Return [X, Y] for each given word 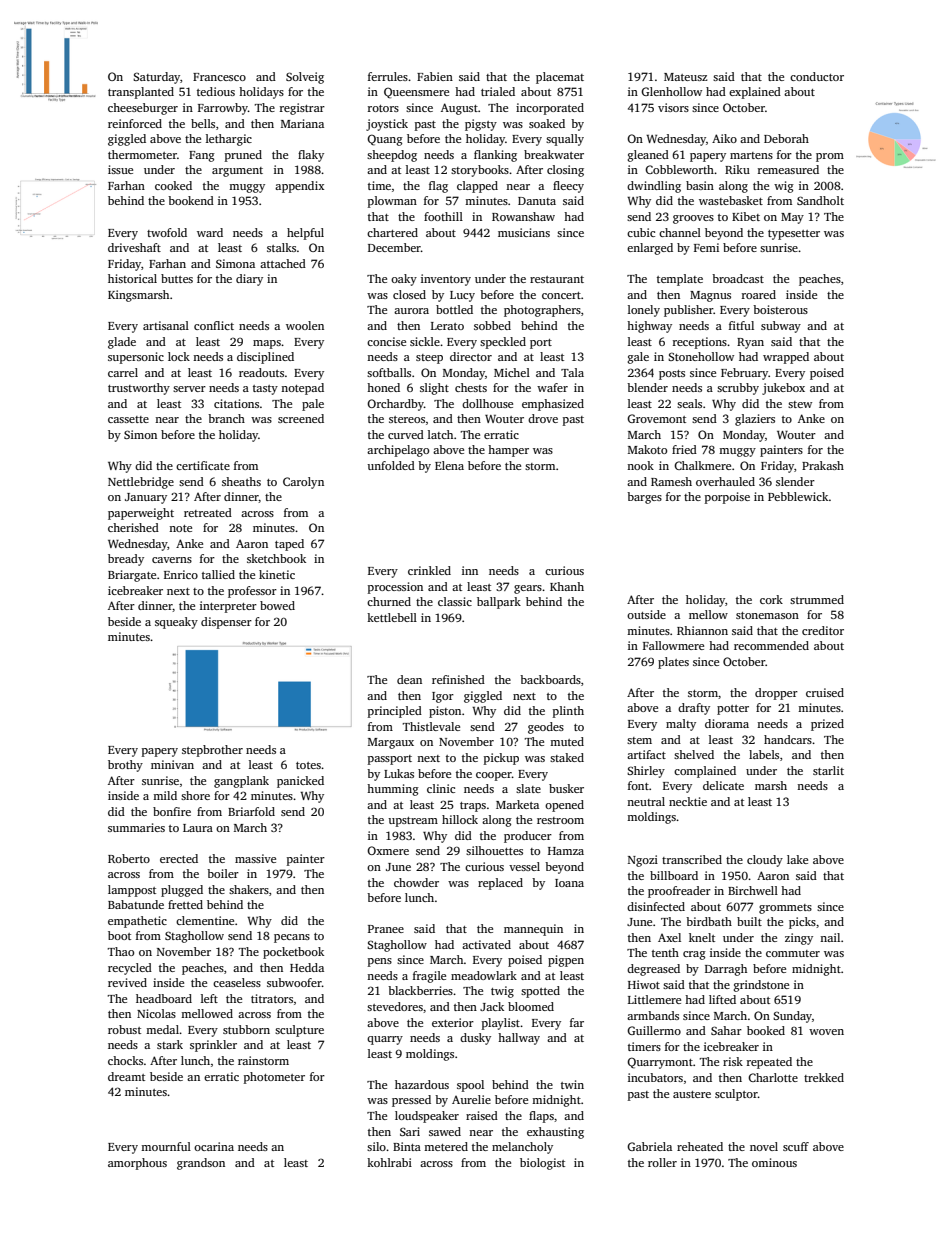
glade [122, 343]
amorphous [137, 1164]
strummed [817, 599]
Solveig [305, 78]
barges [644, 498]
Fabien [435, 76]
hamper [508, 451]
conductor [817, 76]
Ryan [750, 343]
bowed [277, 605]
